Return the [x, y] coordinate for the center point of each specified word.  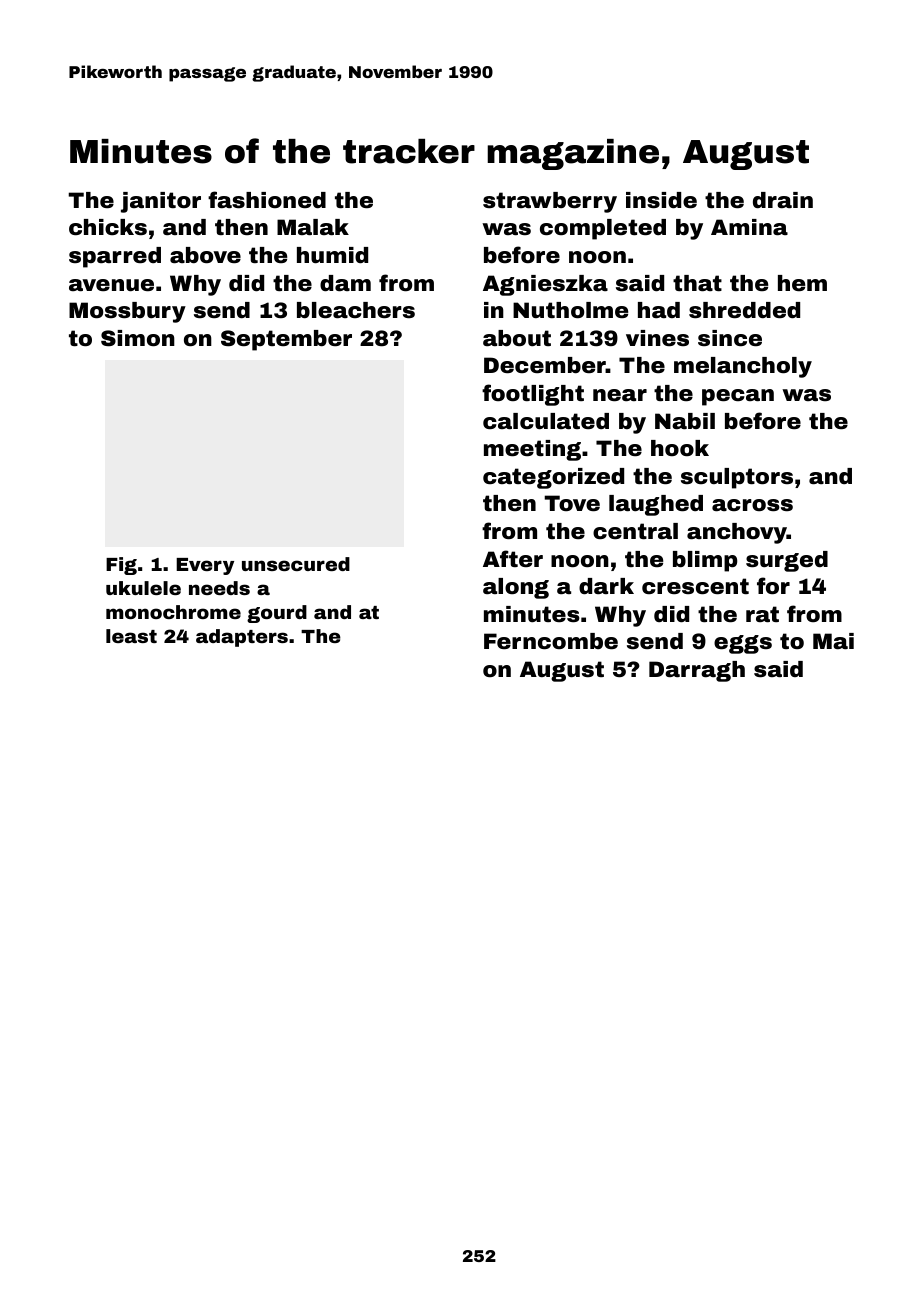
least [131, 636]
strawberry [550, 202]
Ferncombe [551, 641]
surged [787, 561]
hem [802, 283]
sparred [115, 257]
